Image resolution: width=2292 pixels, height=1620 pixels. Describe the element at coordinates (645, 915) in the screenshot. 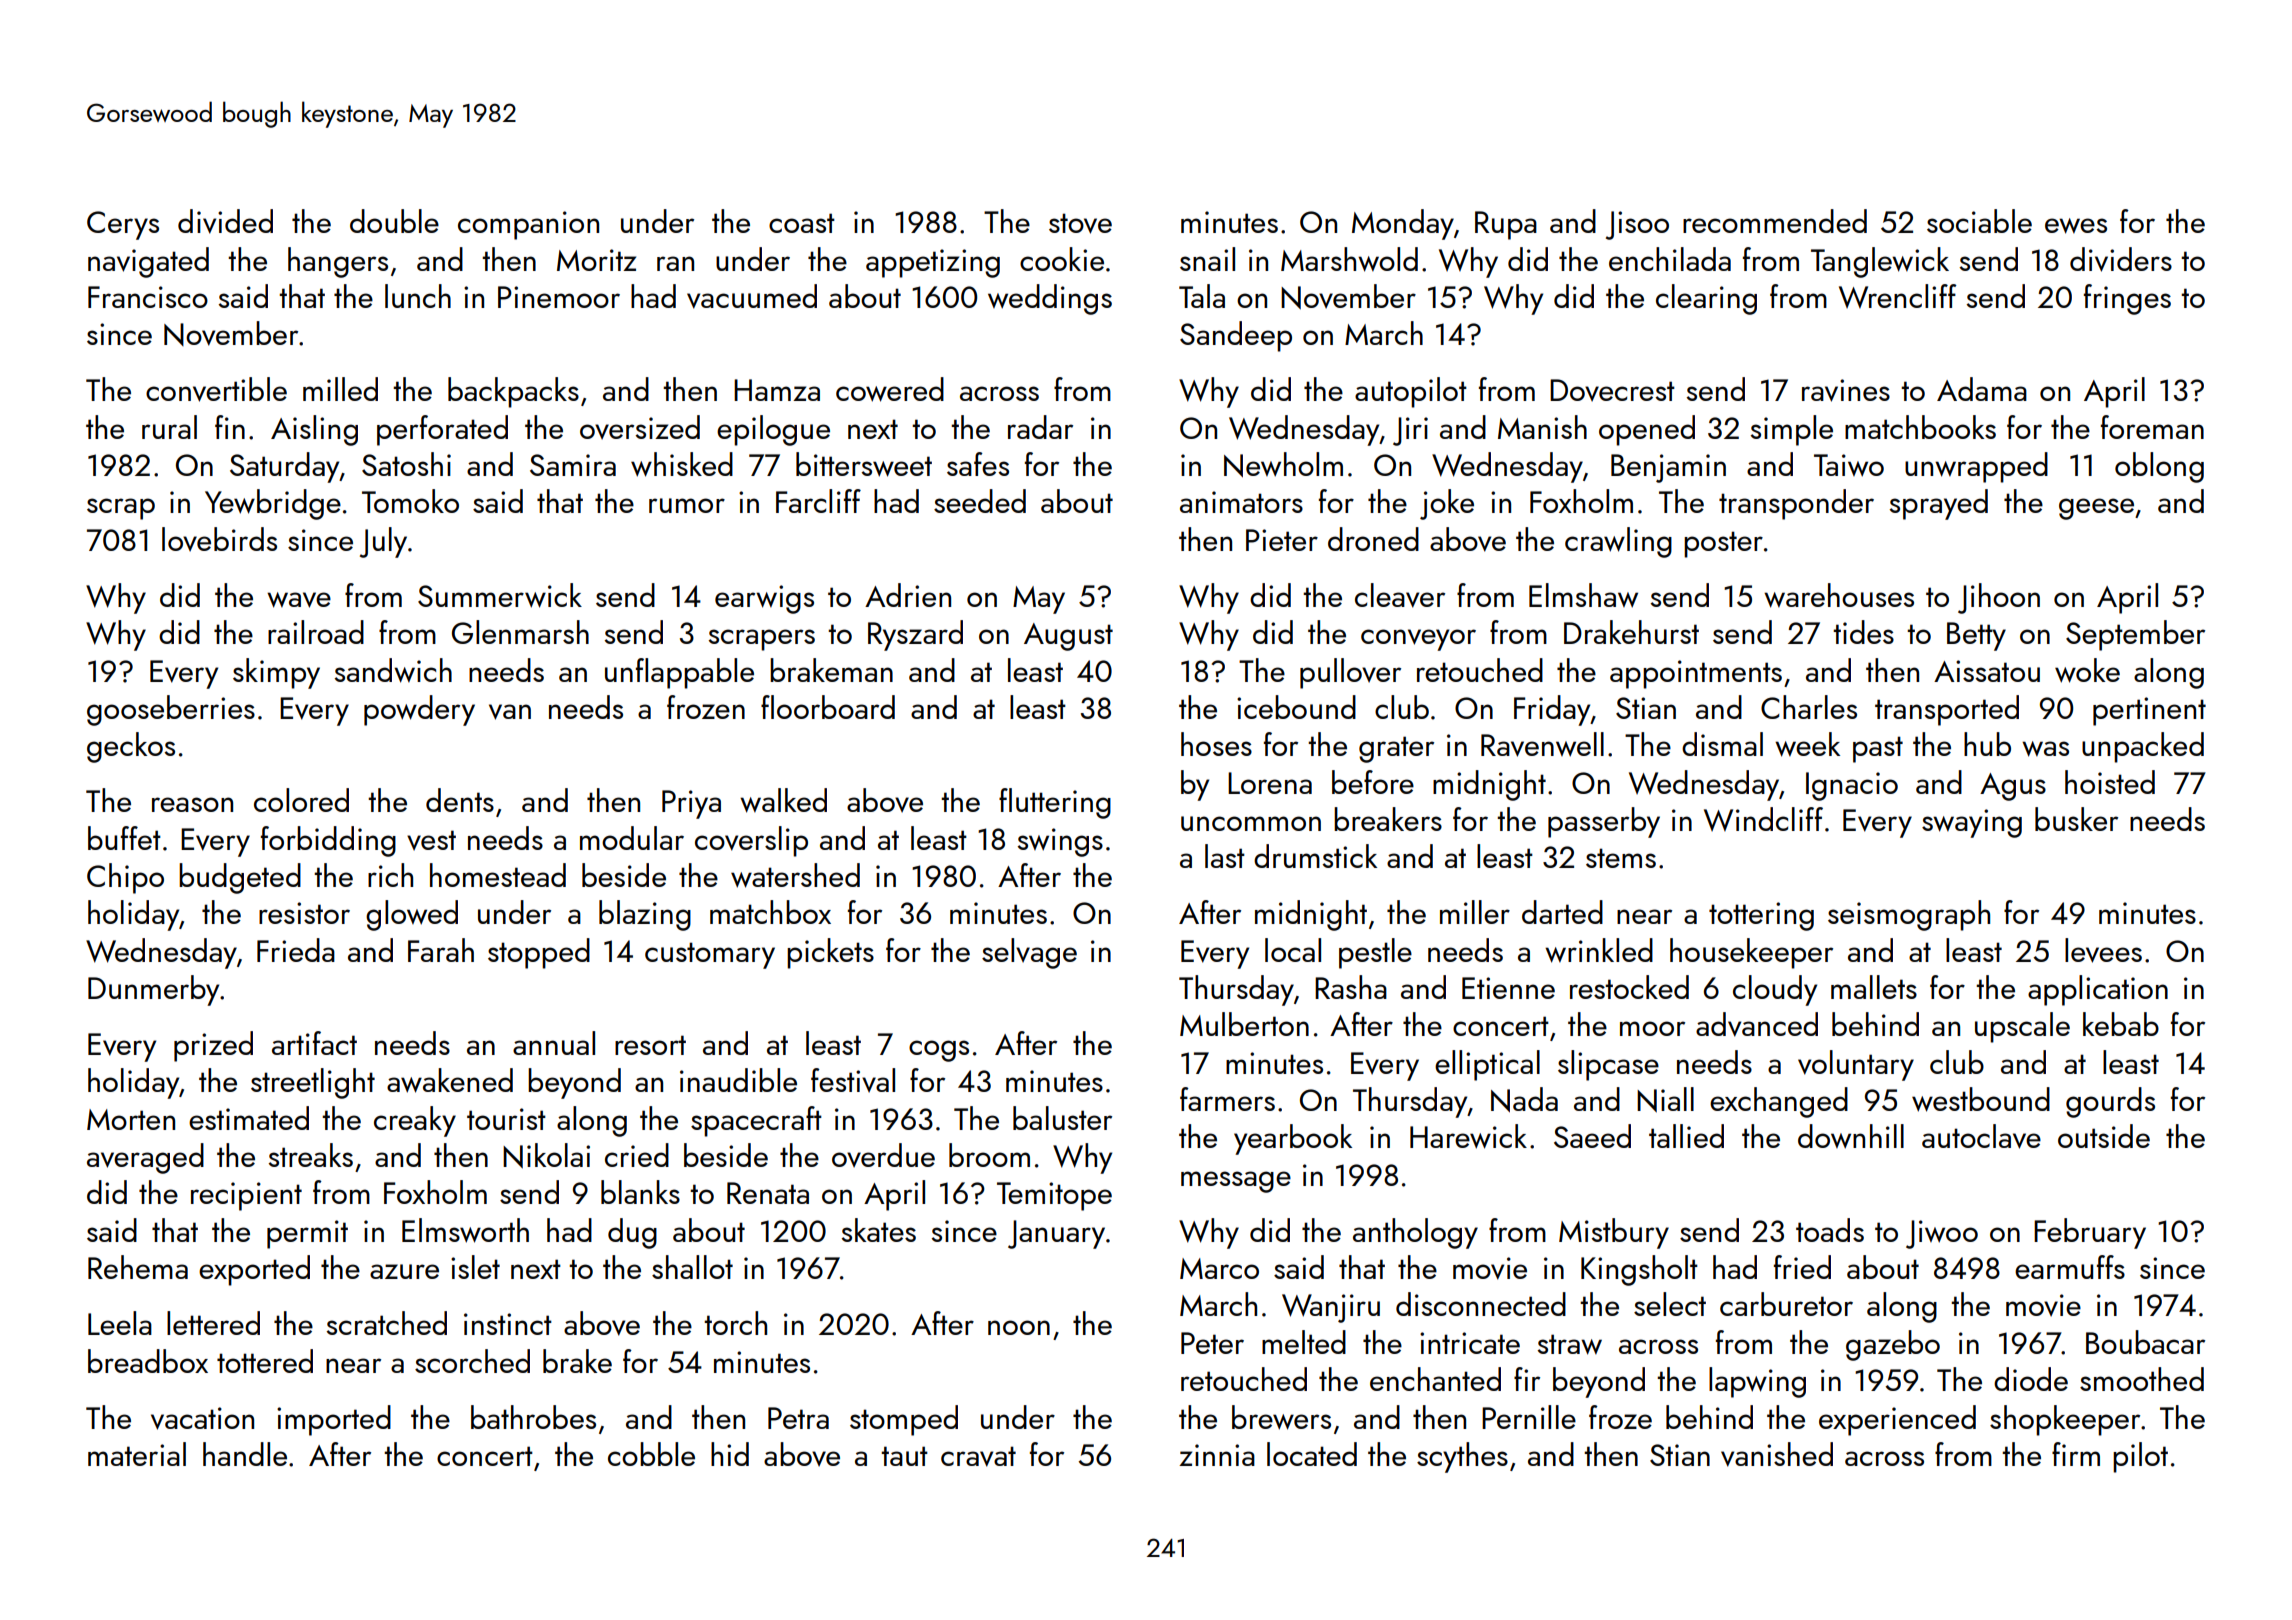

I see `blazing` at that location.
